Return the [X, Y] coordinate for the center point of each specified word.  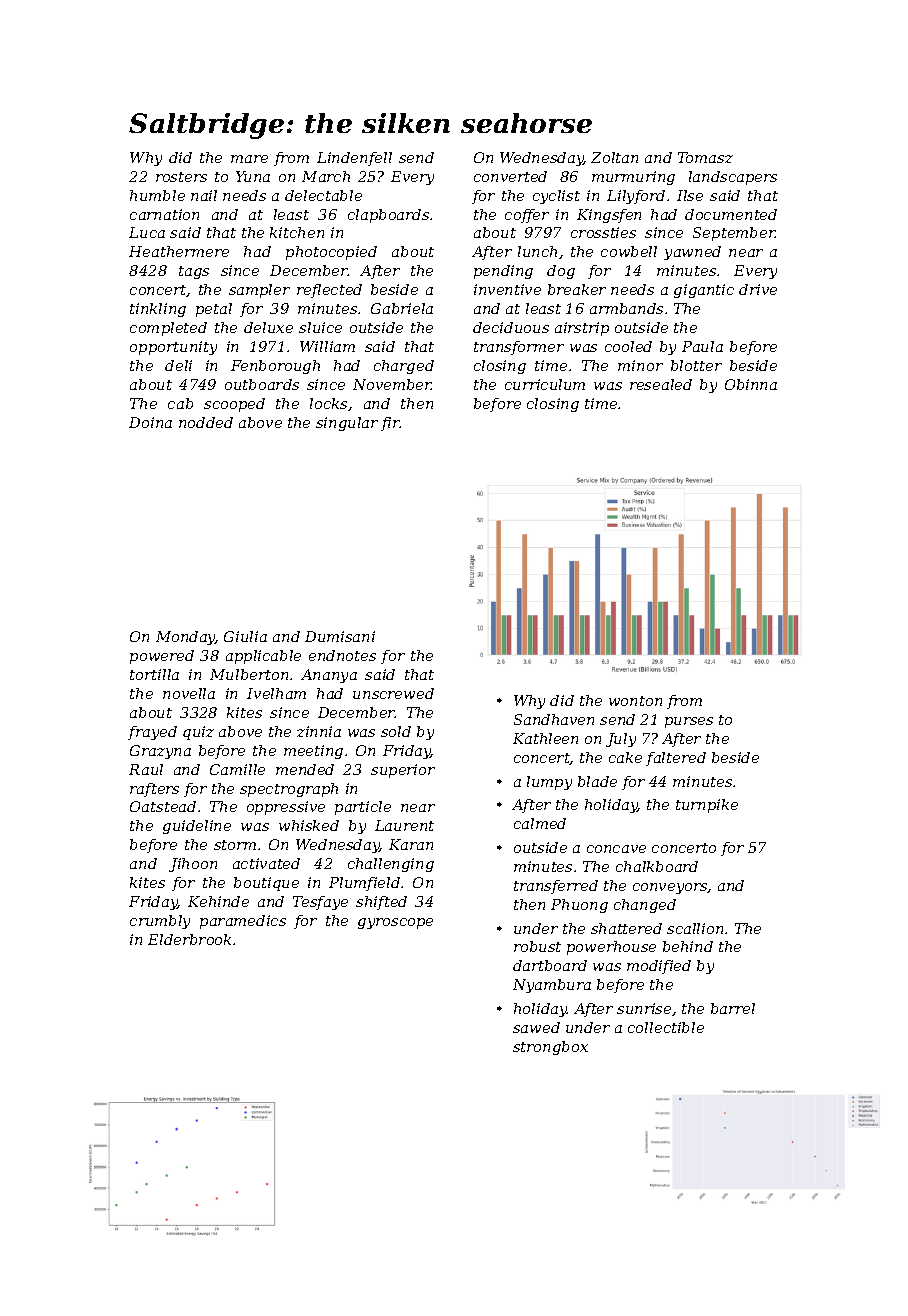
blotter [696, 365]
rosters [181, 177]
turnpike [707, 806]
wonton [635, 701]
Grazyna [160, 752]
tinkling [158, 310]
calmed [540, 823]
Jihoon [193, 865]
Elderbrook [189, 939]
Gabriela [402, 308]
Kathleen [545, 738]
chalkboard [657, 866]
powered [162, 657]
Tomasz [705, 157]
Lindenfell [354, 159]
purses [689, 722]
